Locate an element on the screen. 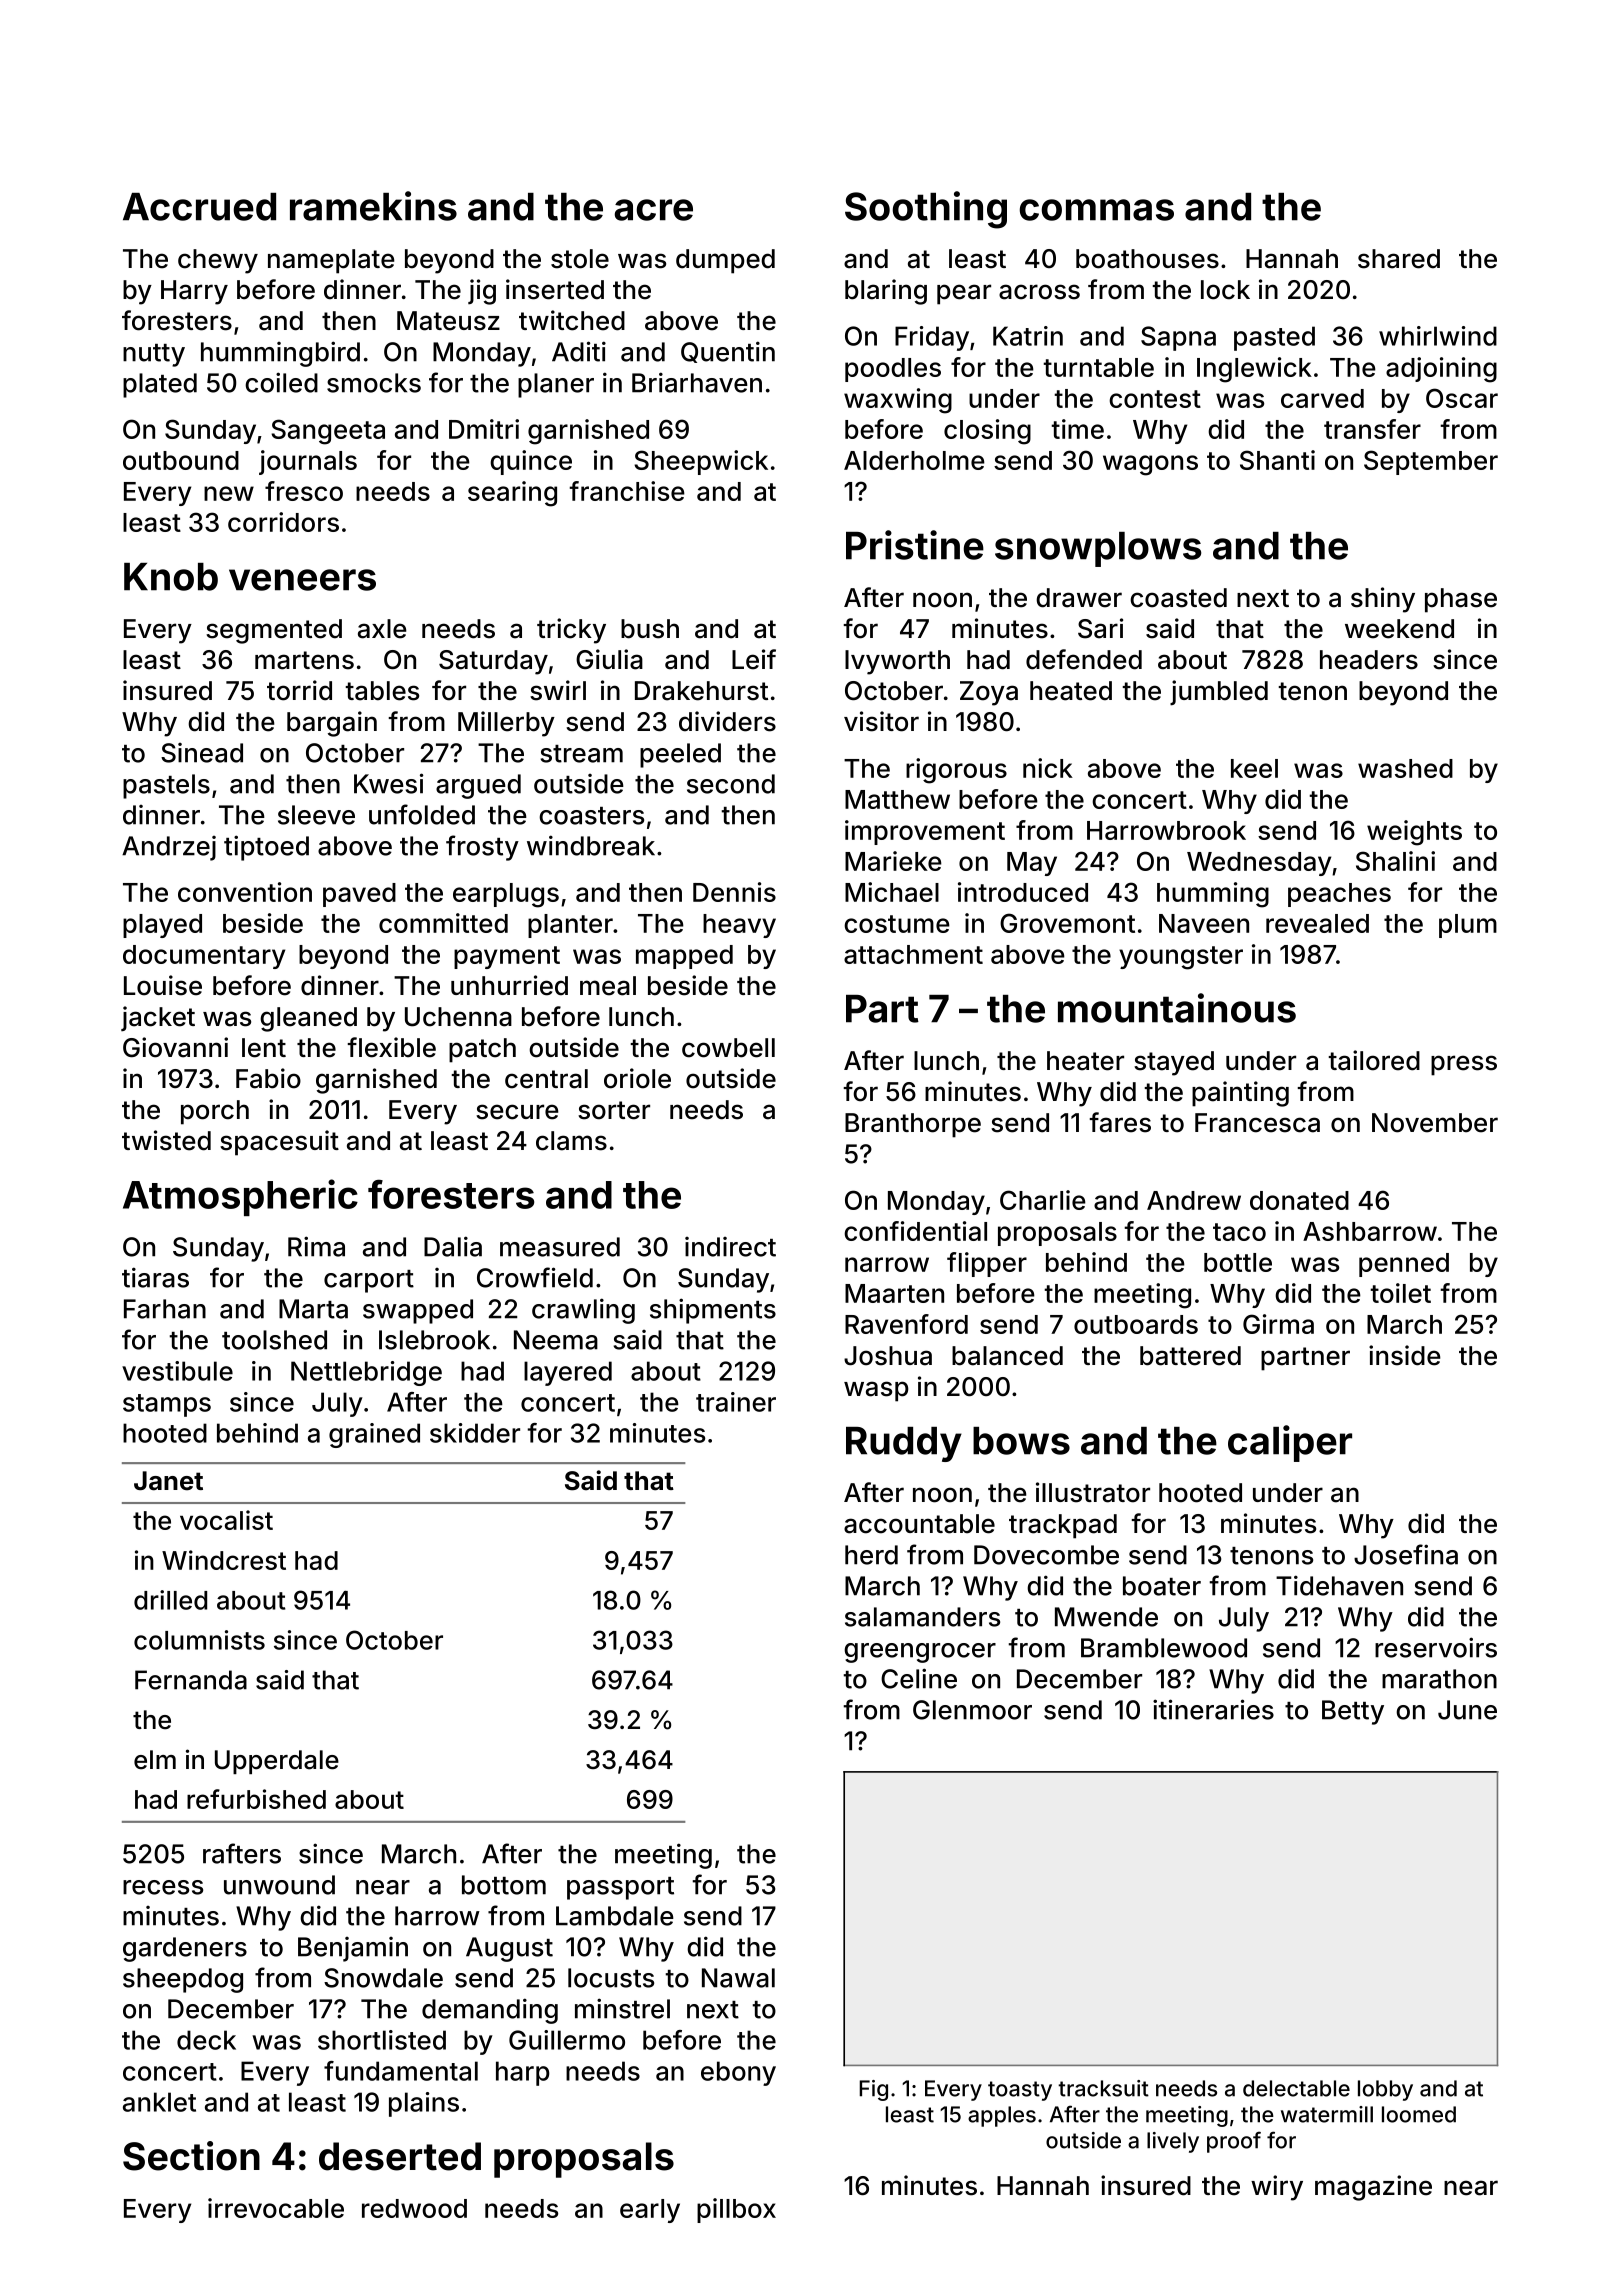 The height and width of the screenshot is (2292, 1620). documentary is located at coordinates (204, 957).
